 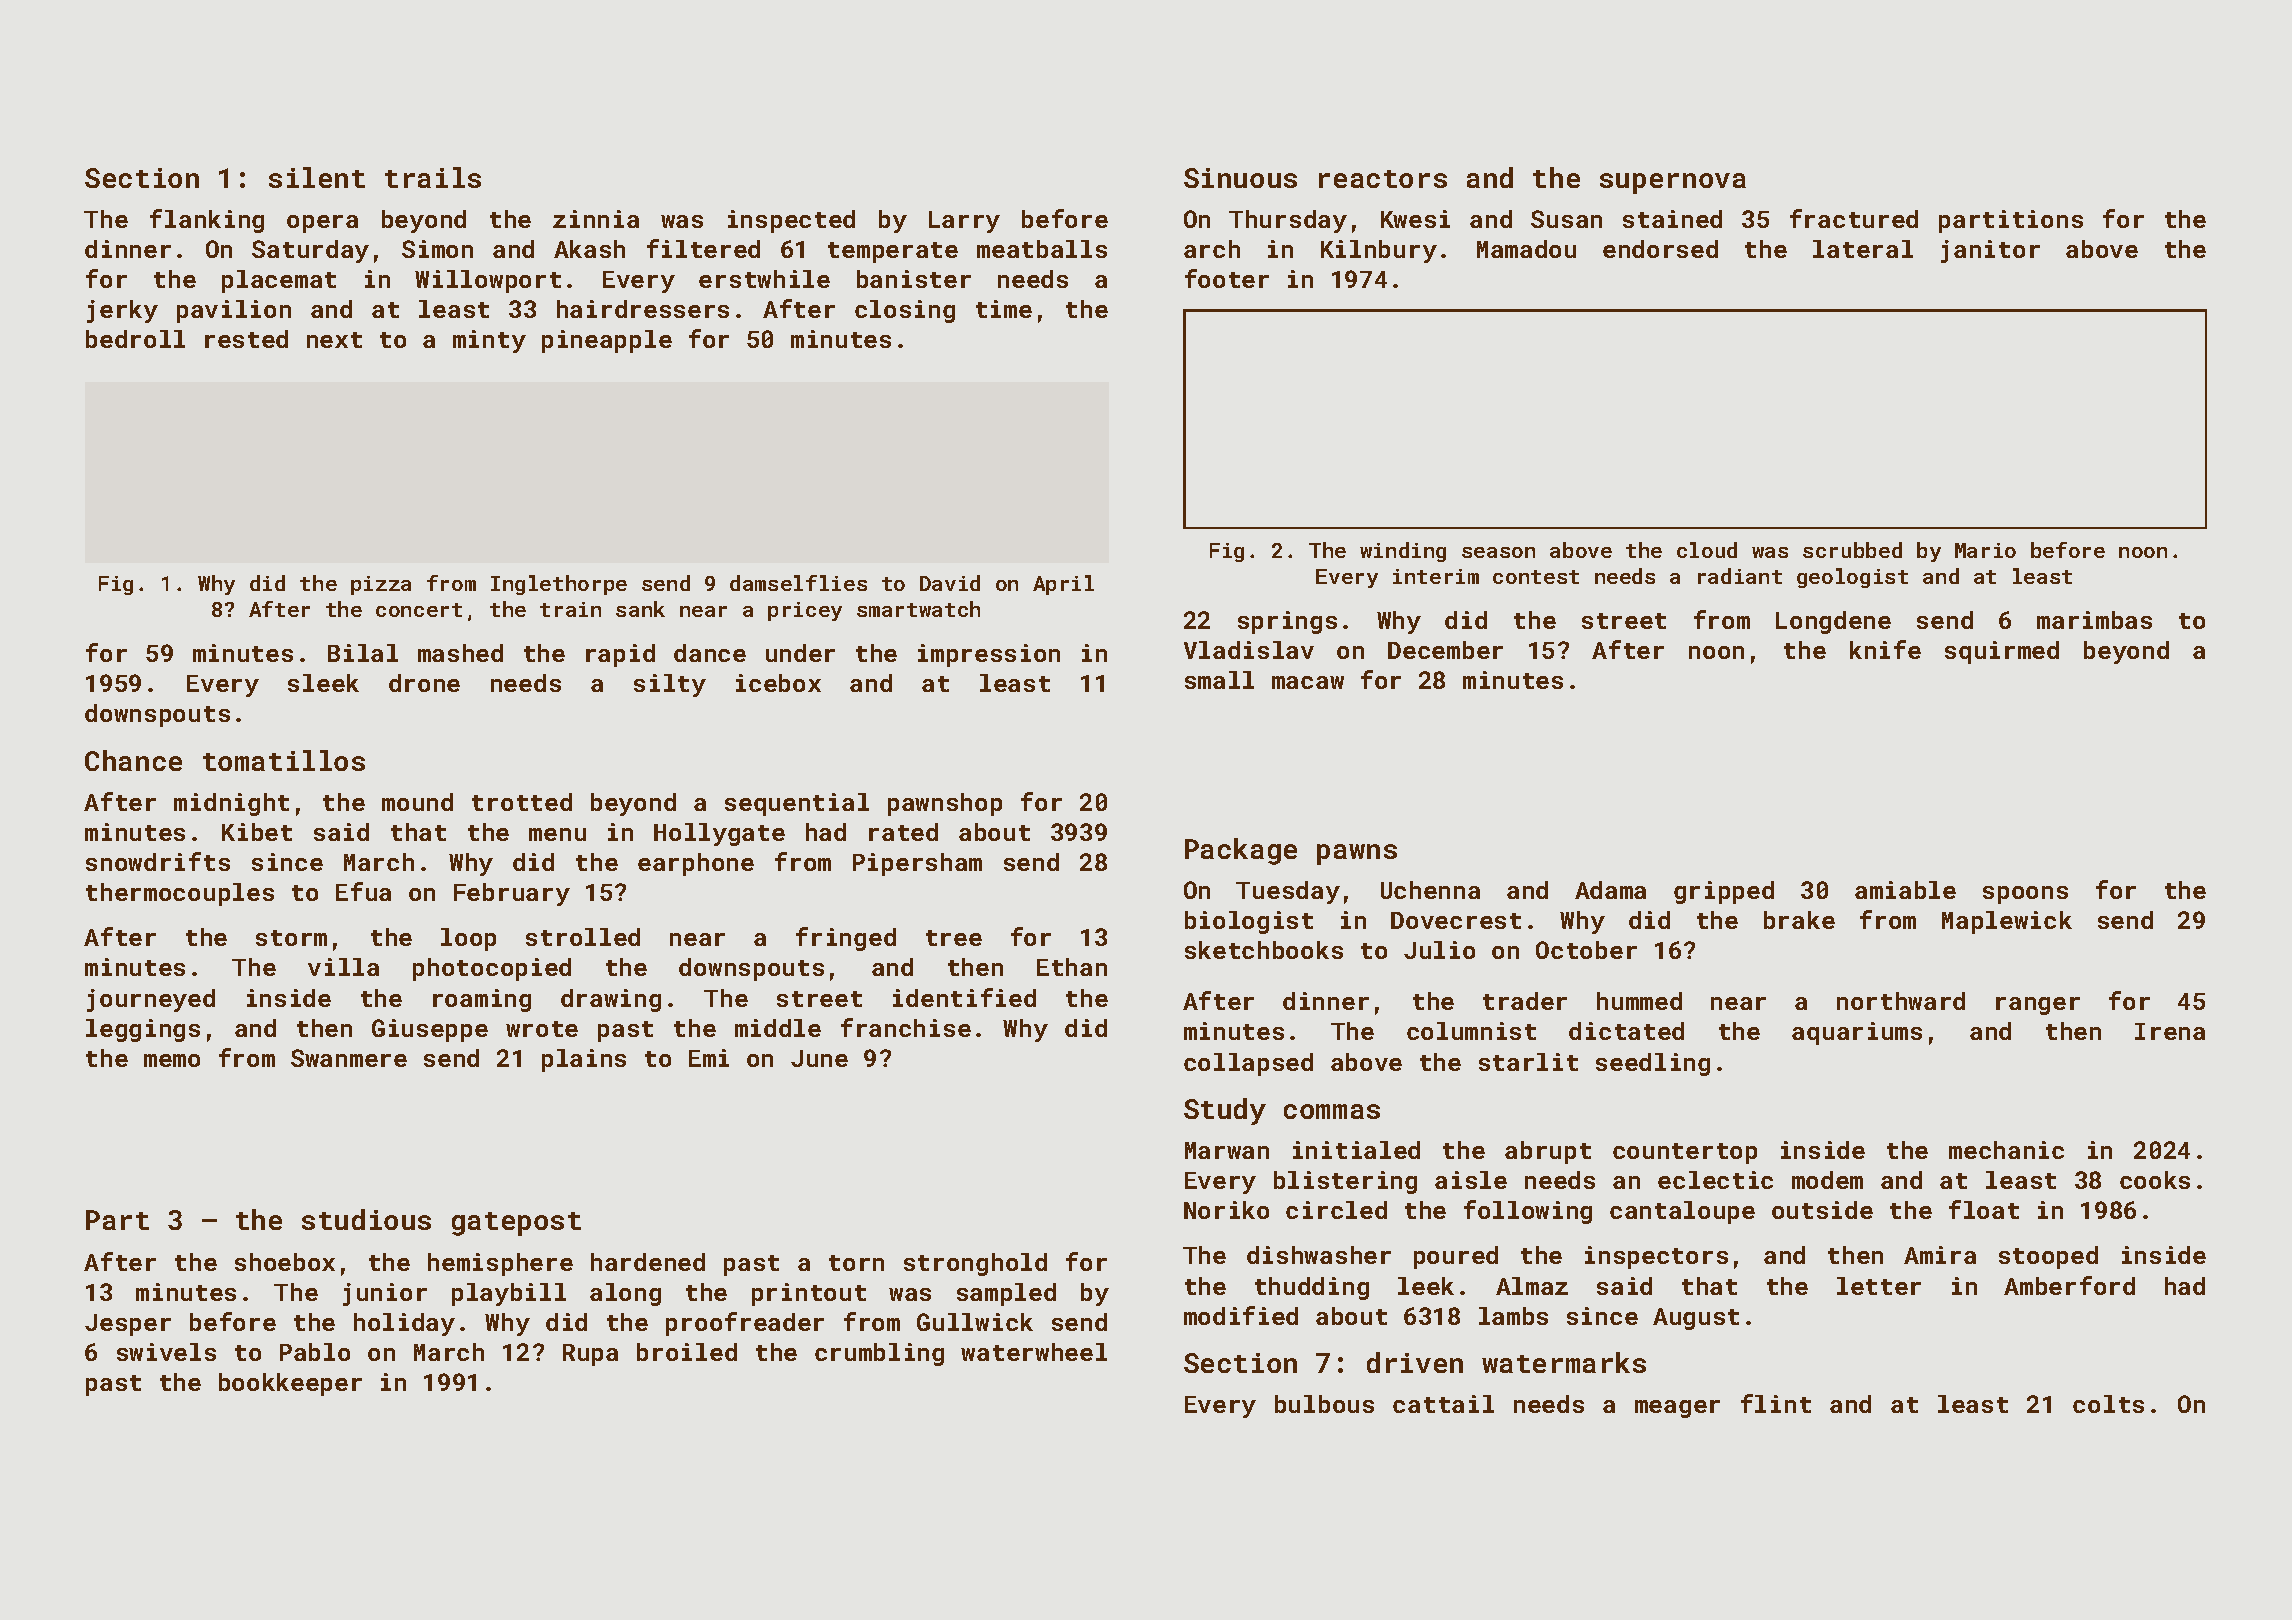 What do you see at coordinates (607, 341) in the page?
I see `pineapple` at bounding box center [607, 341].
